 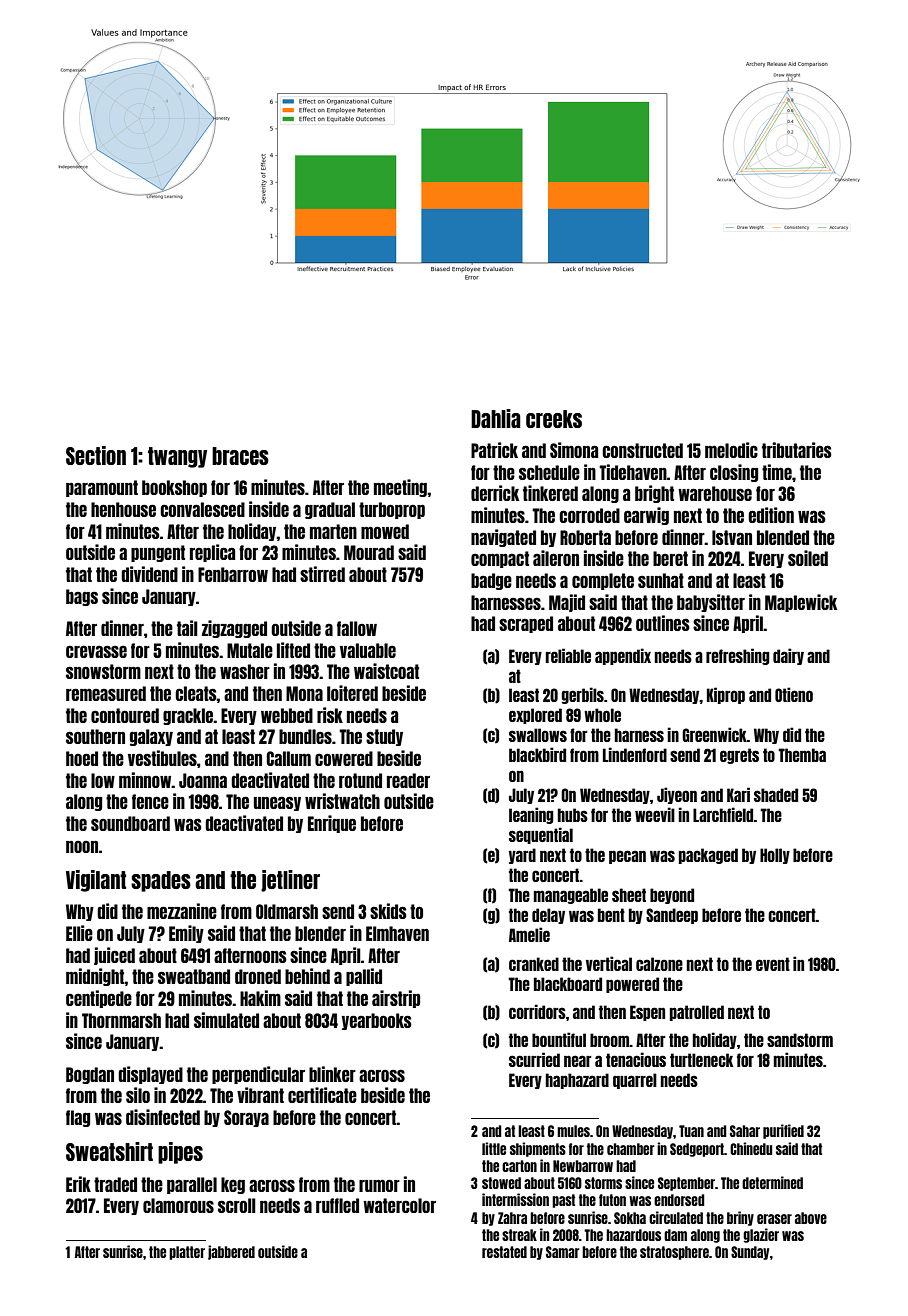 What do you see at coordinates (496, 418) in the page?
I see `Dahlia` at bounding box center [496, 418].
